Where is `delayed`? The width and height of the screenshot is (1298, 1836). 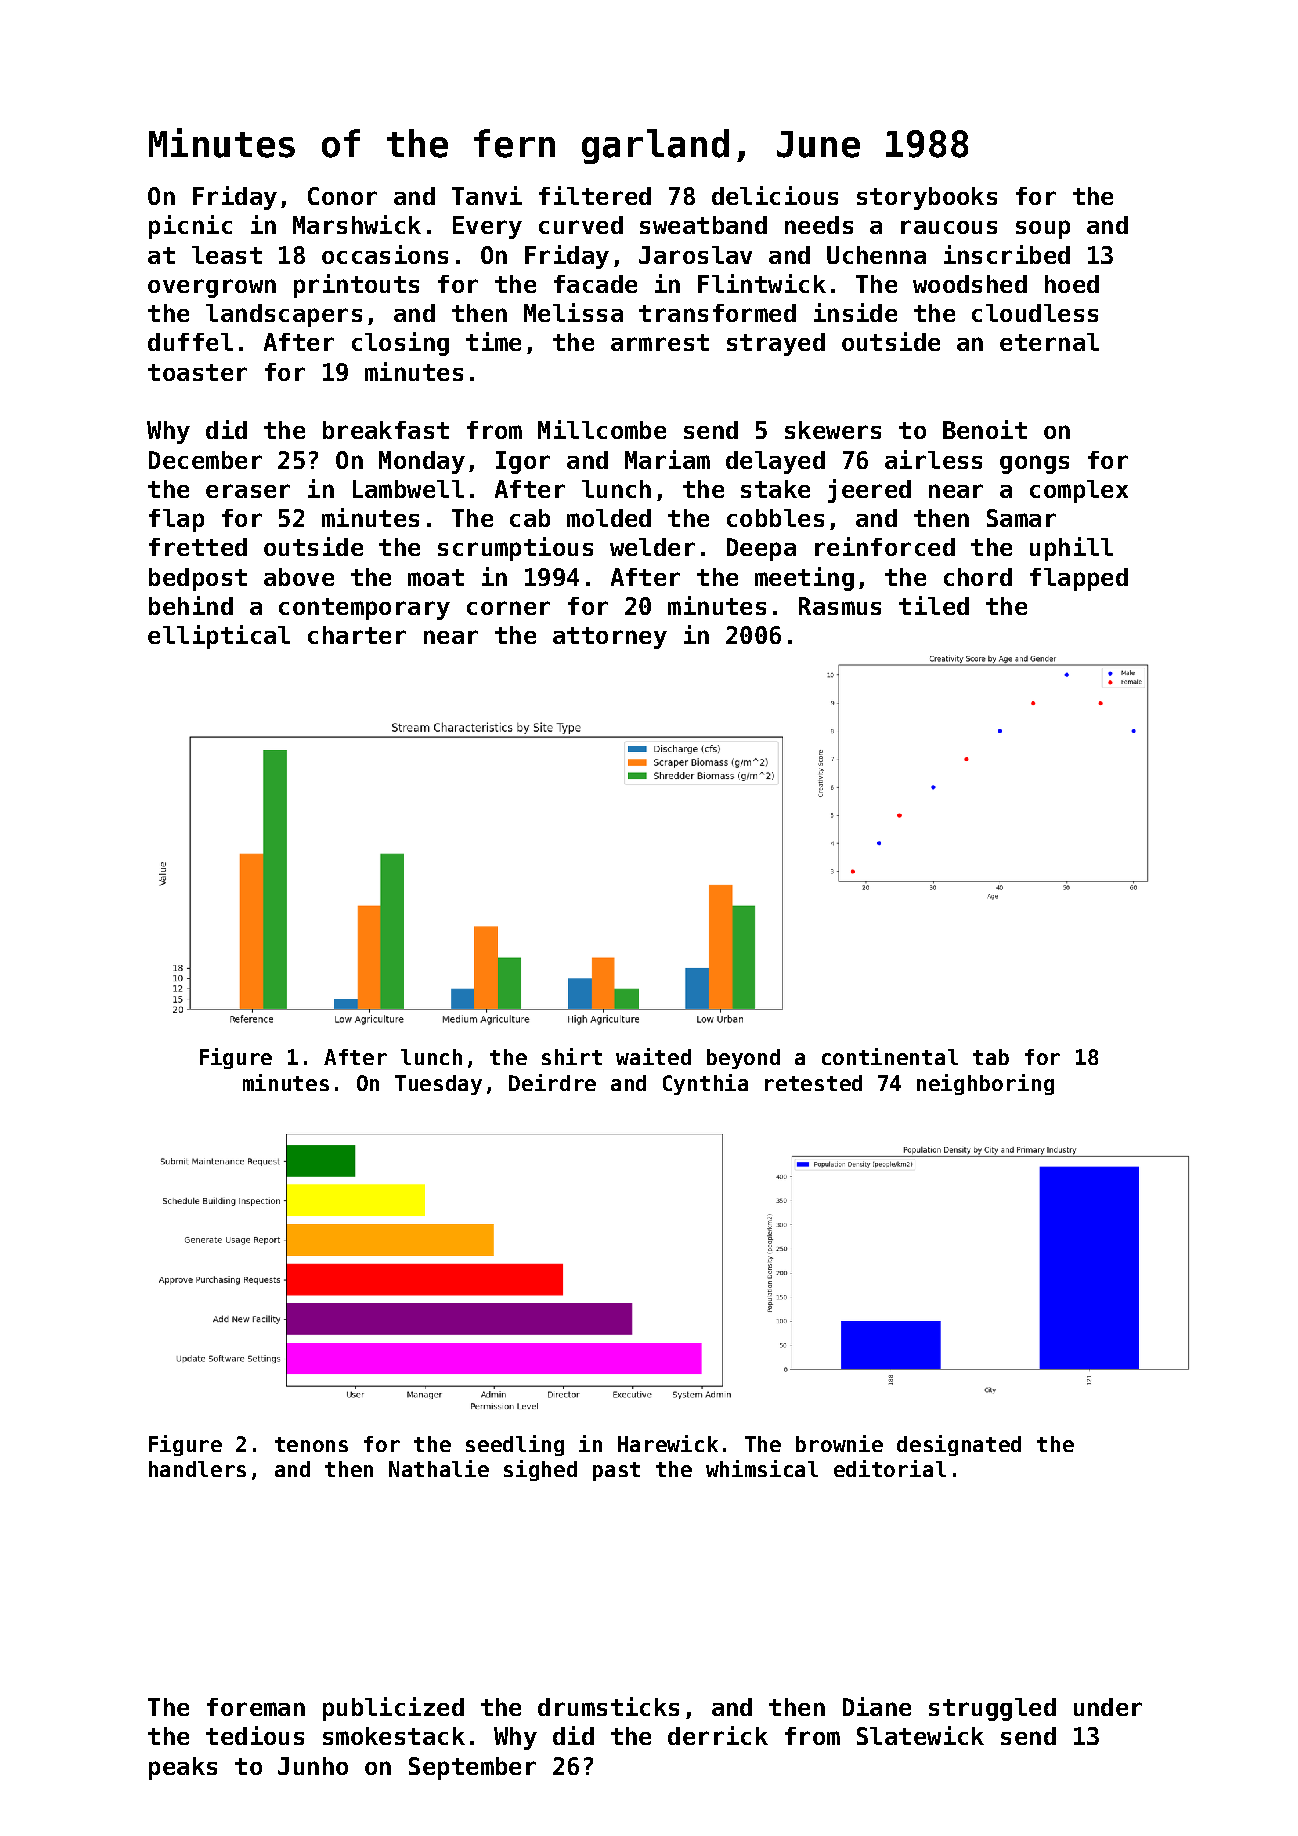
delayed is located at coordinates (775, 462).
